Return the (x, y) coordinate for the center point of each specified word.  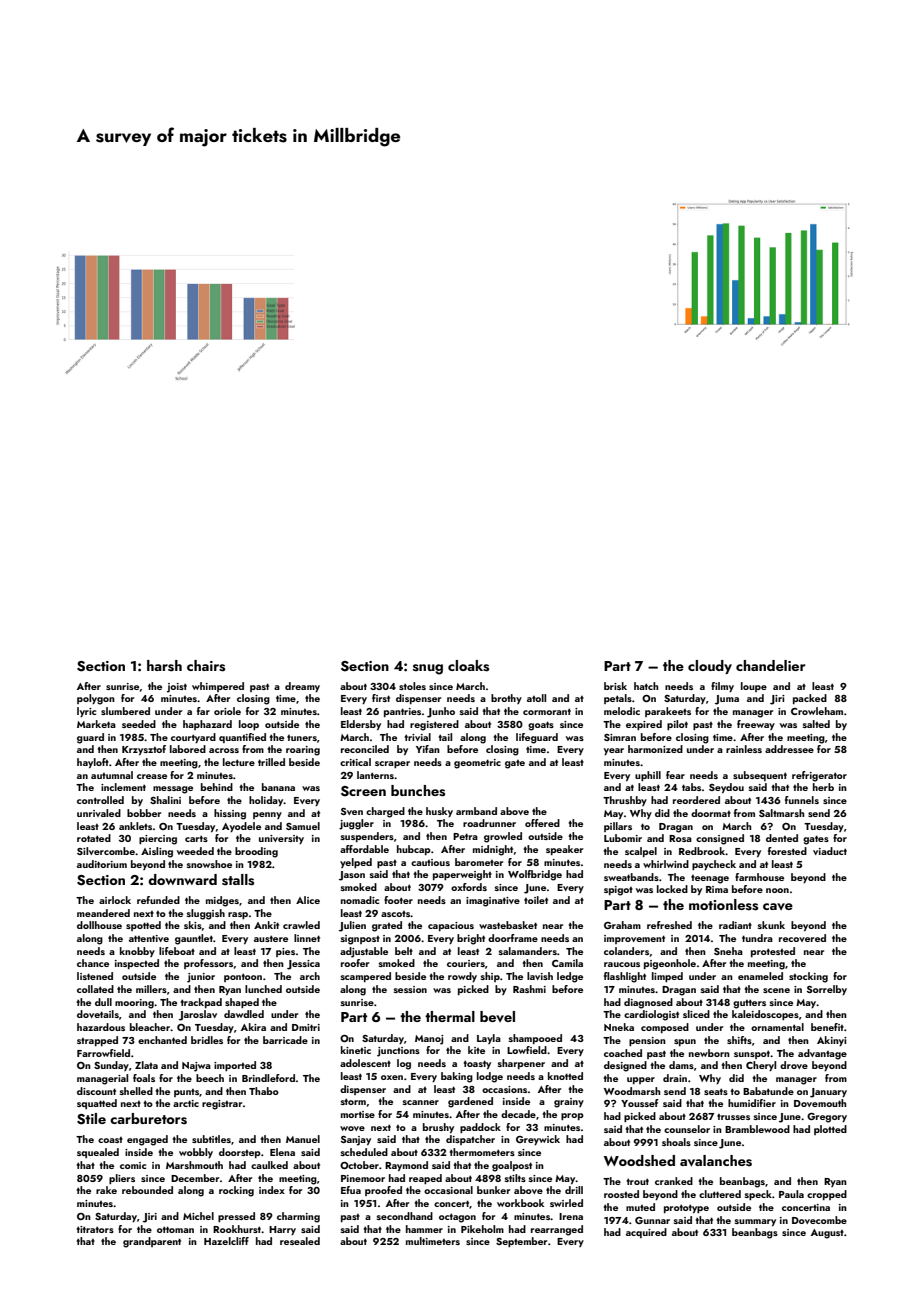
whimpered (218, 687)
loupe (754, 687)
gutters (749, 1004)
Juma (727, 700)
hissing (230, 814)
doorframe (513, 938)
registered (434, 725)
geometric (477, 764)
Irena (571, 1216)
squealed (98, 1153)
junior (201, 978)
